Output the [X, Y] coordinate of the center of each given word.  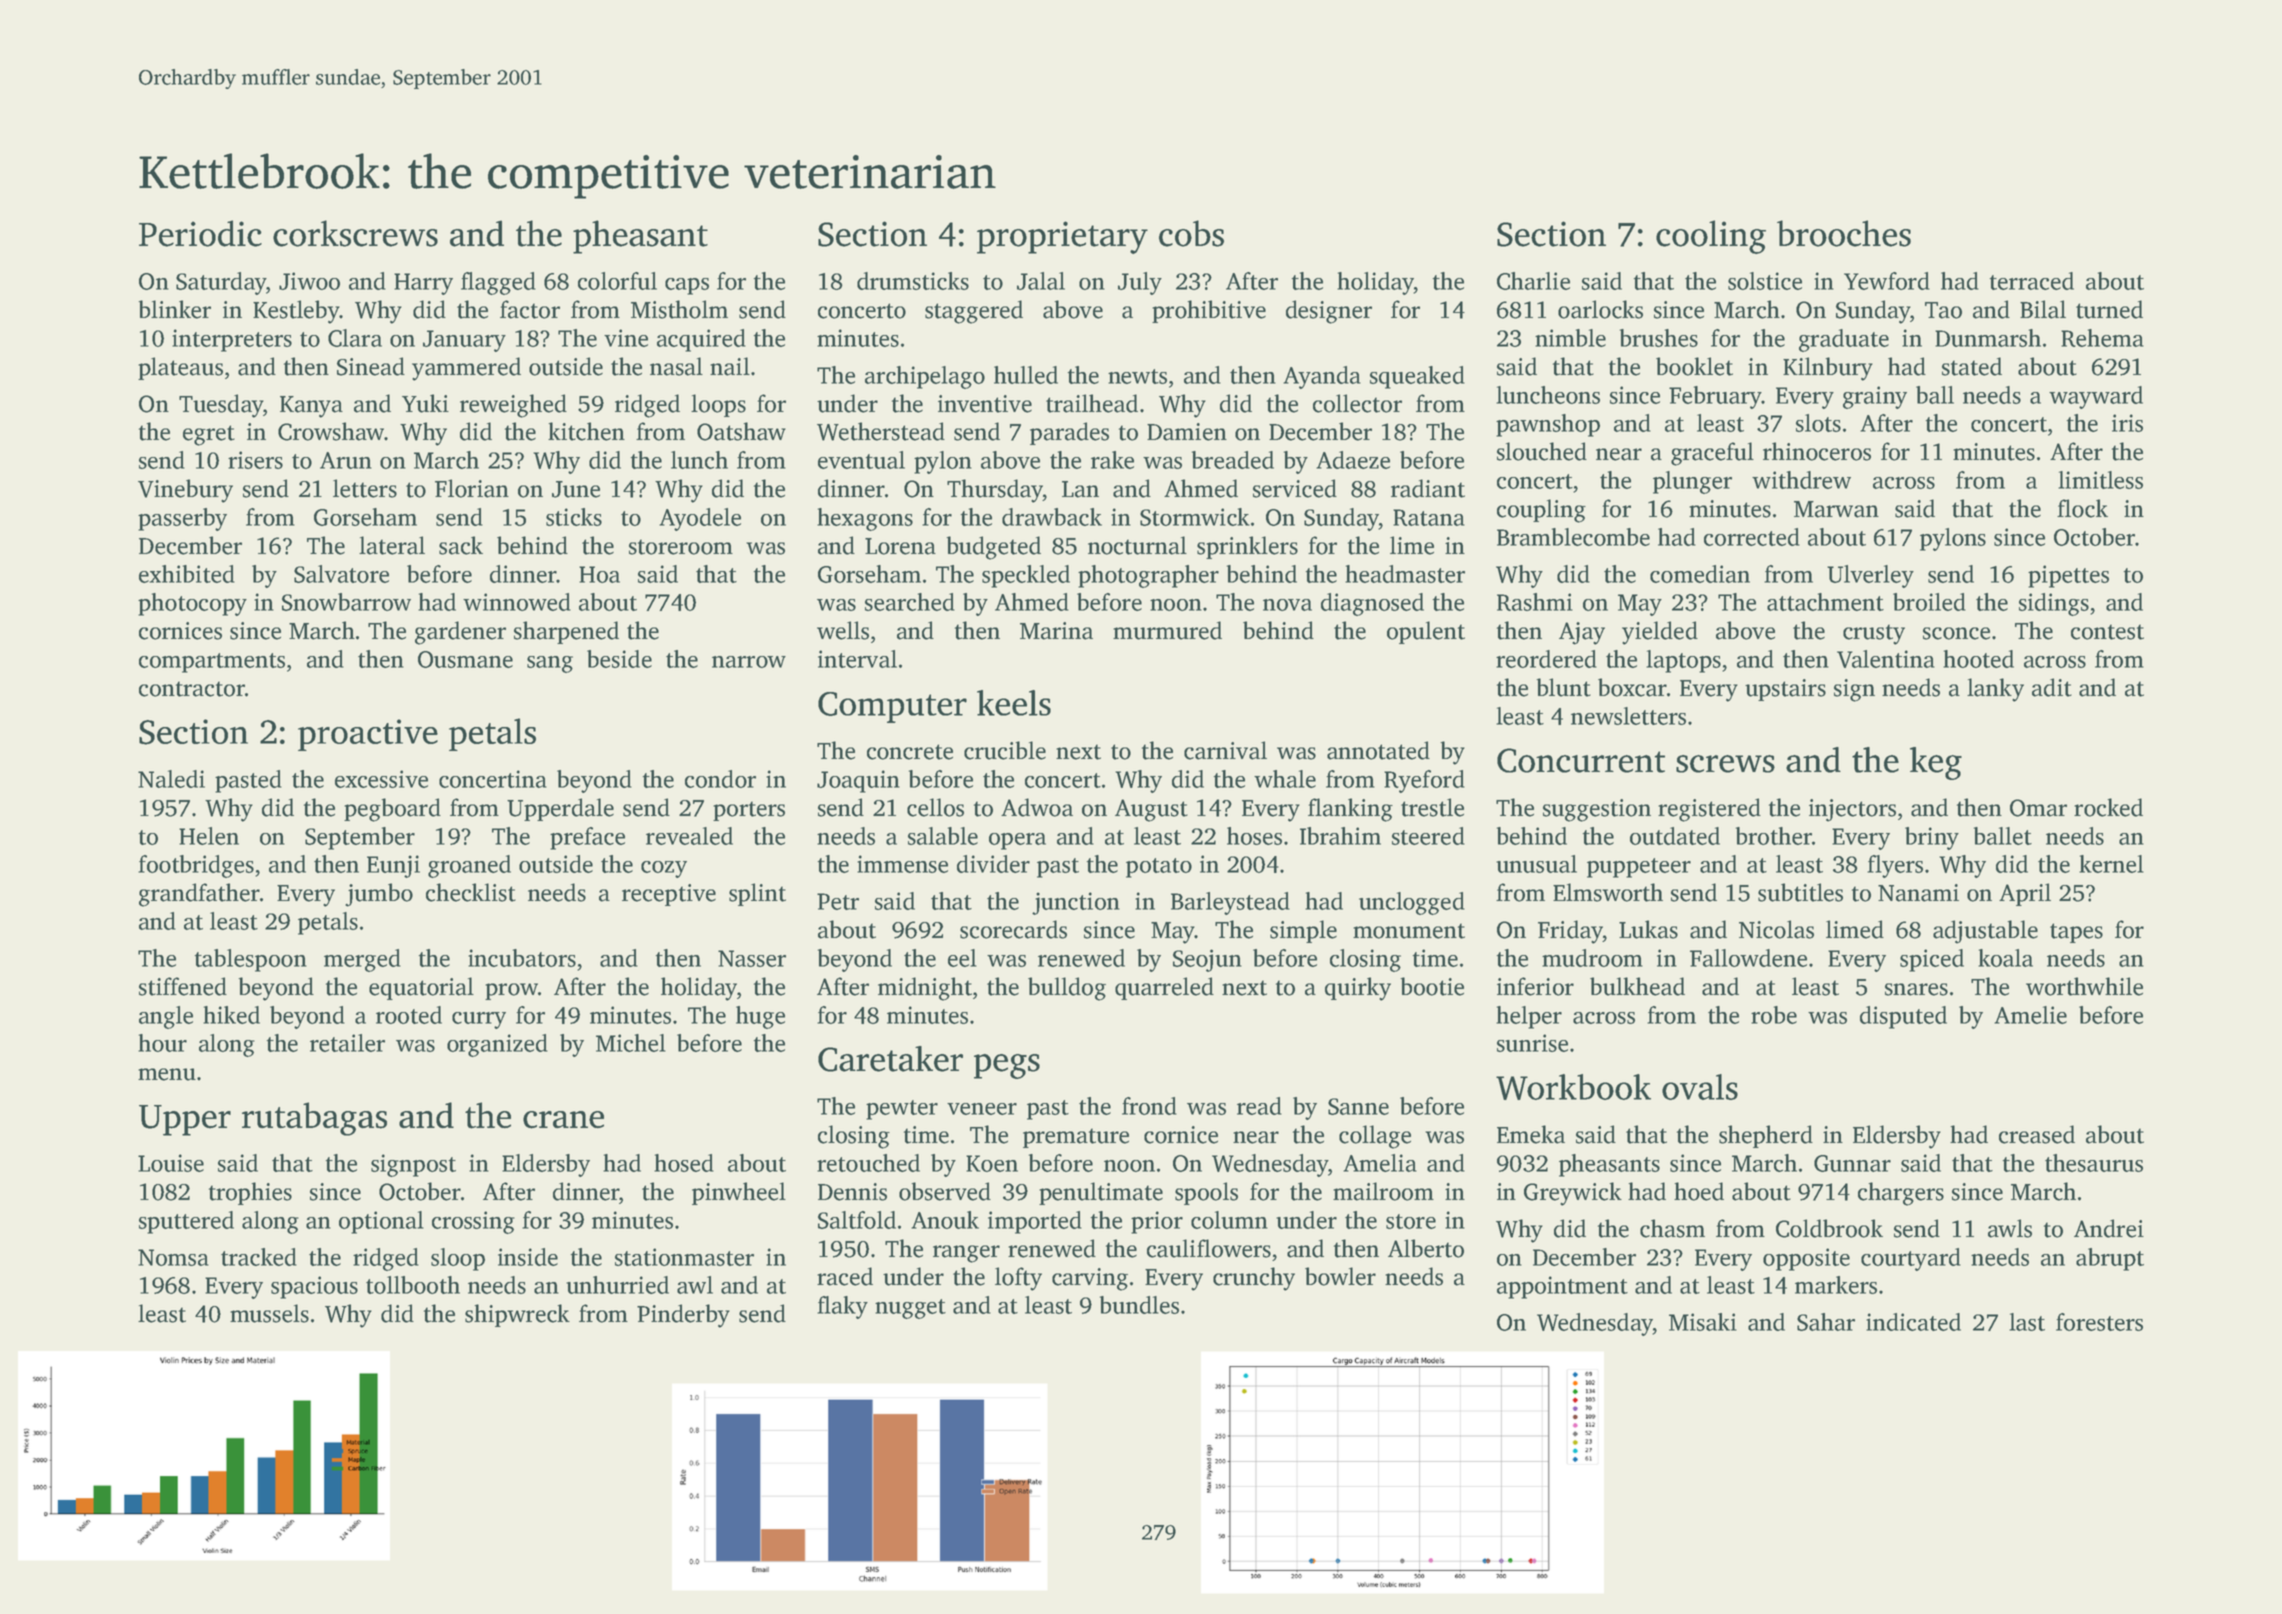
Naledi [171, 779]
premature [1076, 1138]
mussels [269, 1313]
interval [857, 659]
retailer [347, 1043]
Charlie [1533, 281]
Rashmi [1535, 602]
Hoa [599, 574]
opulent [1426, 632]
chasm [1672, 1228]
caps [687, 286]
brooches [1844, 233]
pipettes [2068, 576]
